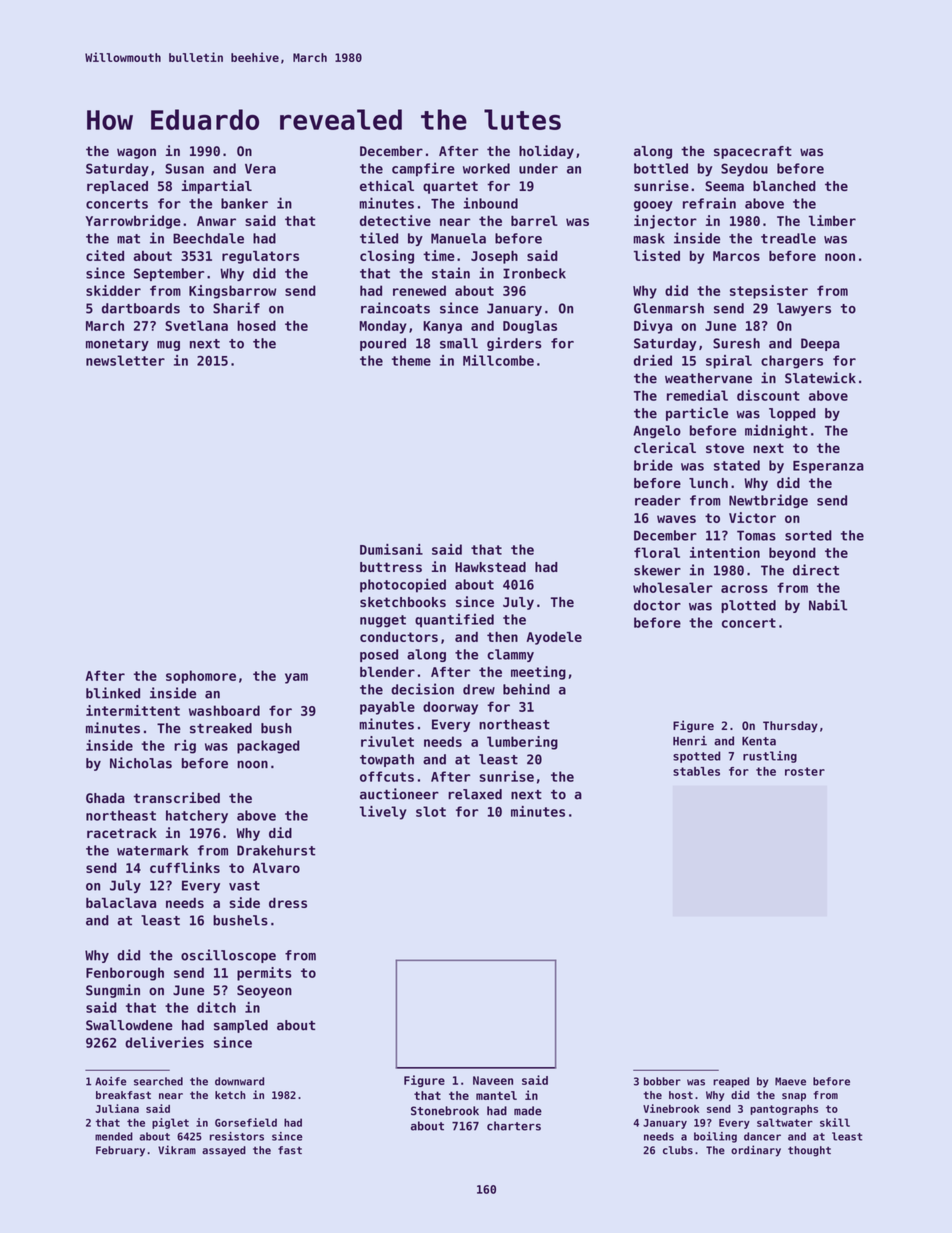 This document has height=1233, width=952. Describe the element at coordinates (809, 1151) in the document. I see `thought` at that location.
